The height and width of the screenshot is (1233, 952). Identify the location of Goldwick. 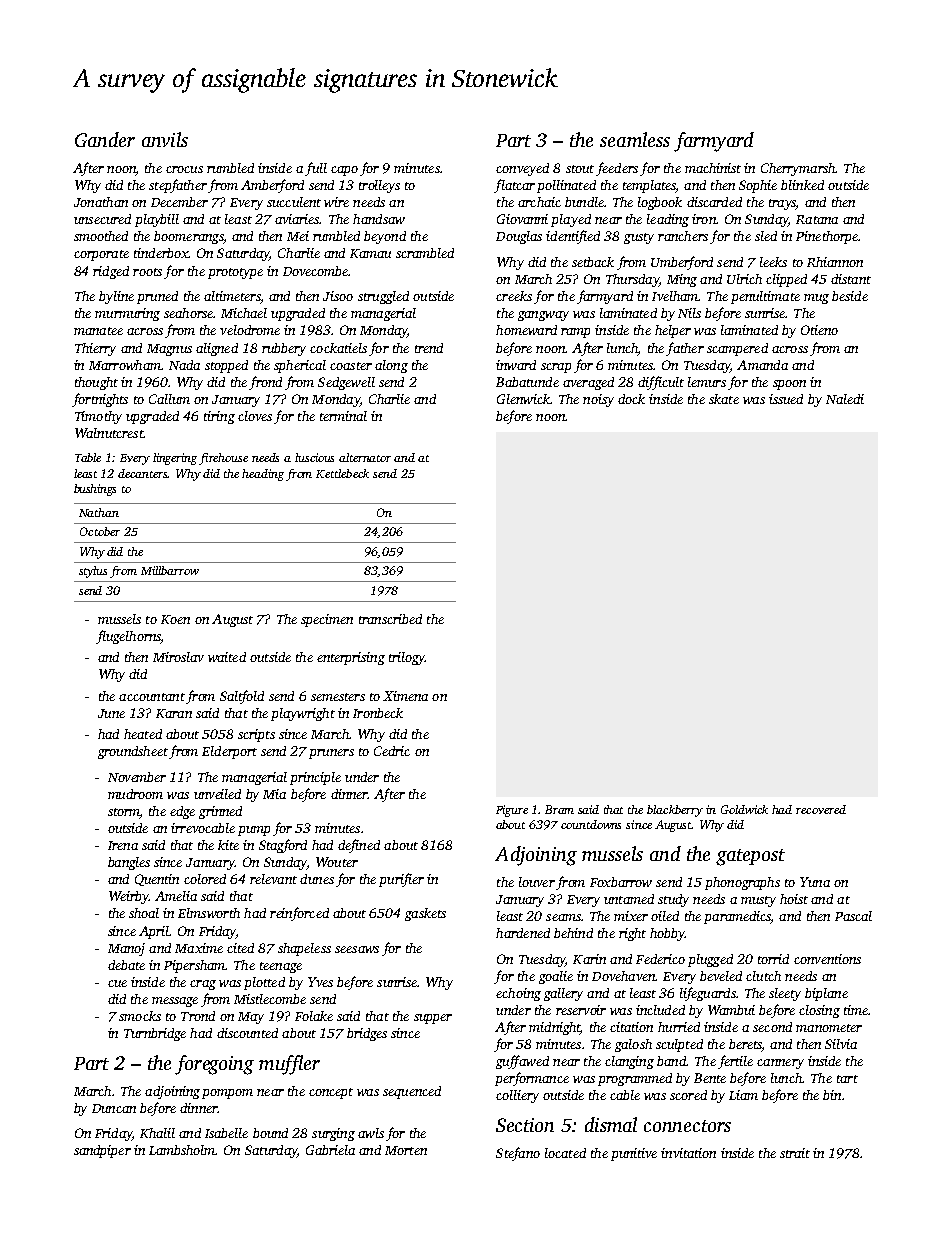
(744, 809).
